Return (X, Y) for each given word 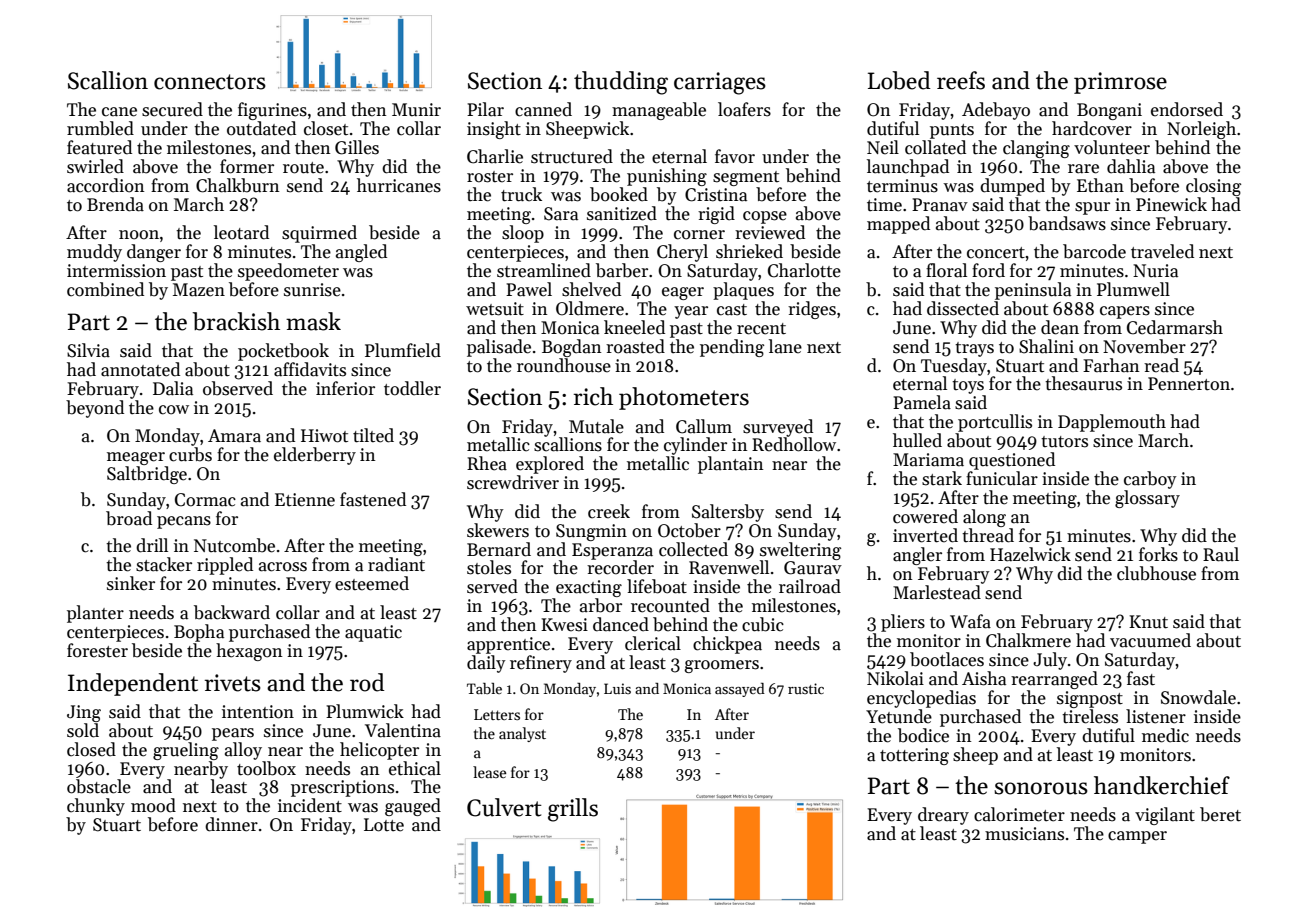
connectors (210, 82)
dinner (231, 824)
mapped (898, 225)
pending (732, 348)
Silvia (88, 350)
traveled (1162, 251)
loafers (744, 109)
